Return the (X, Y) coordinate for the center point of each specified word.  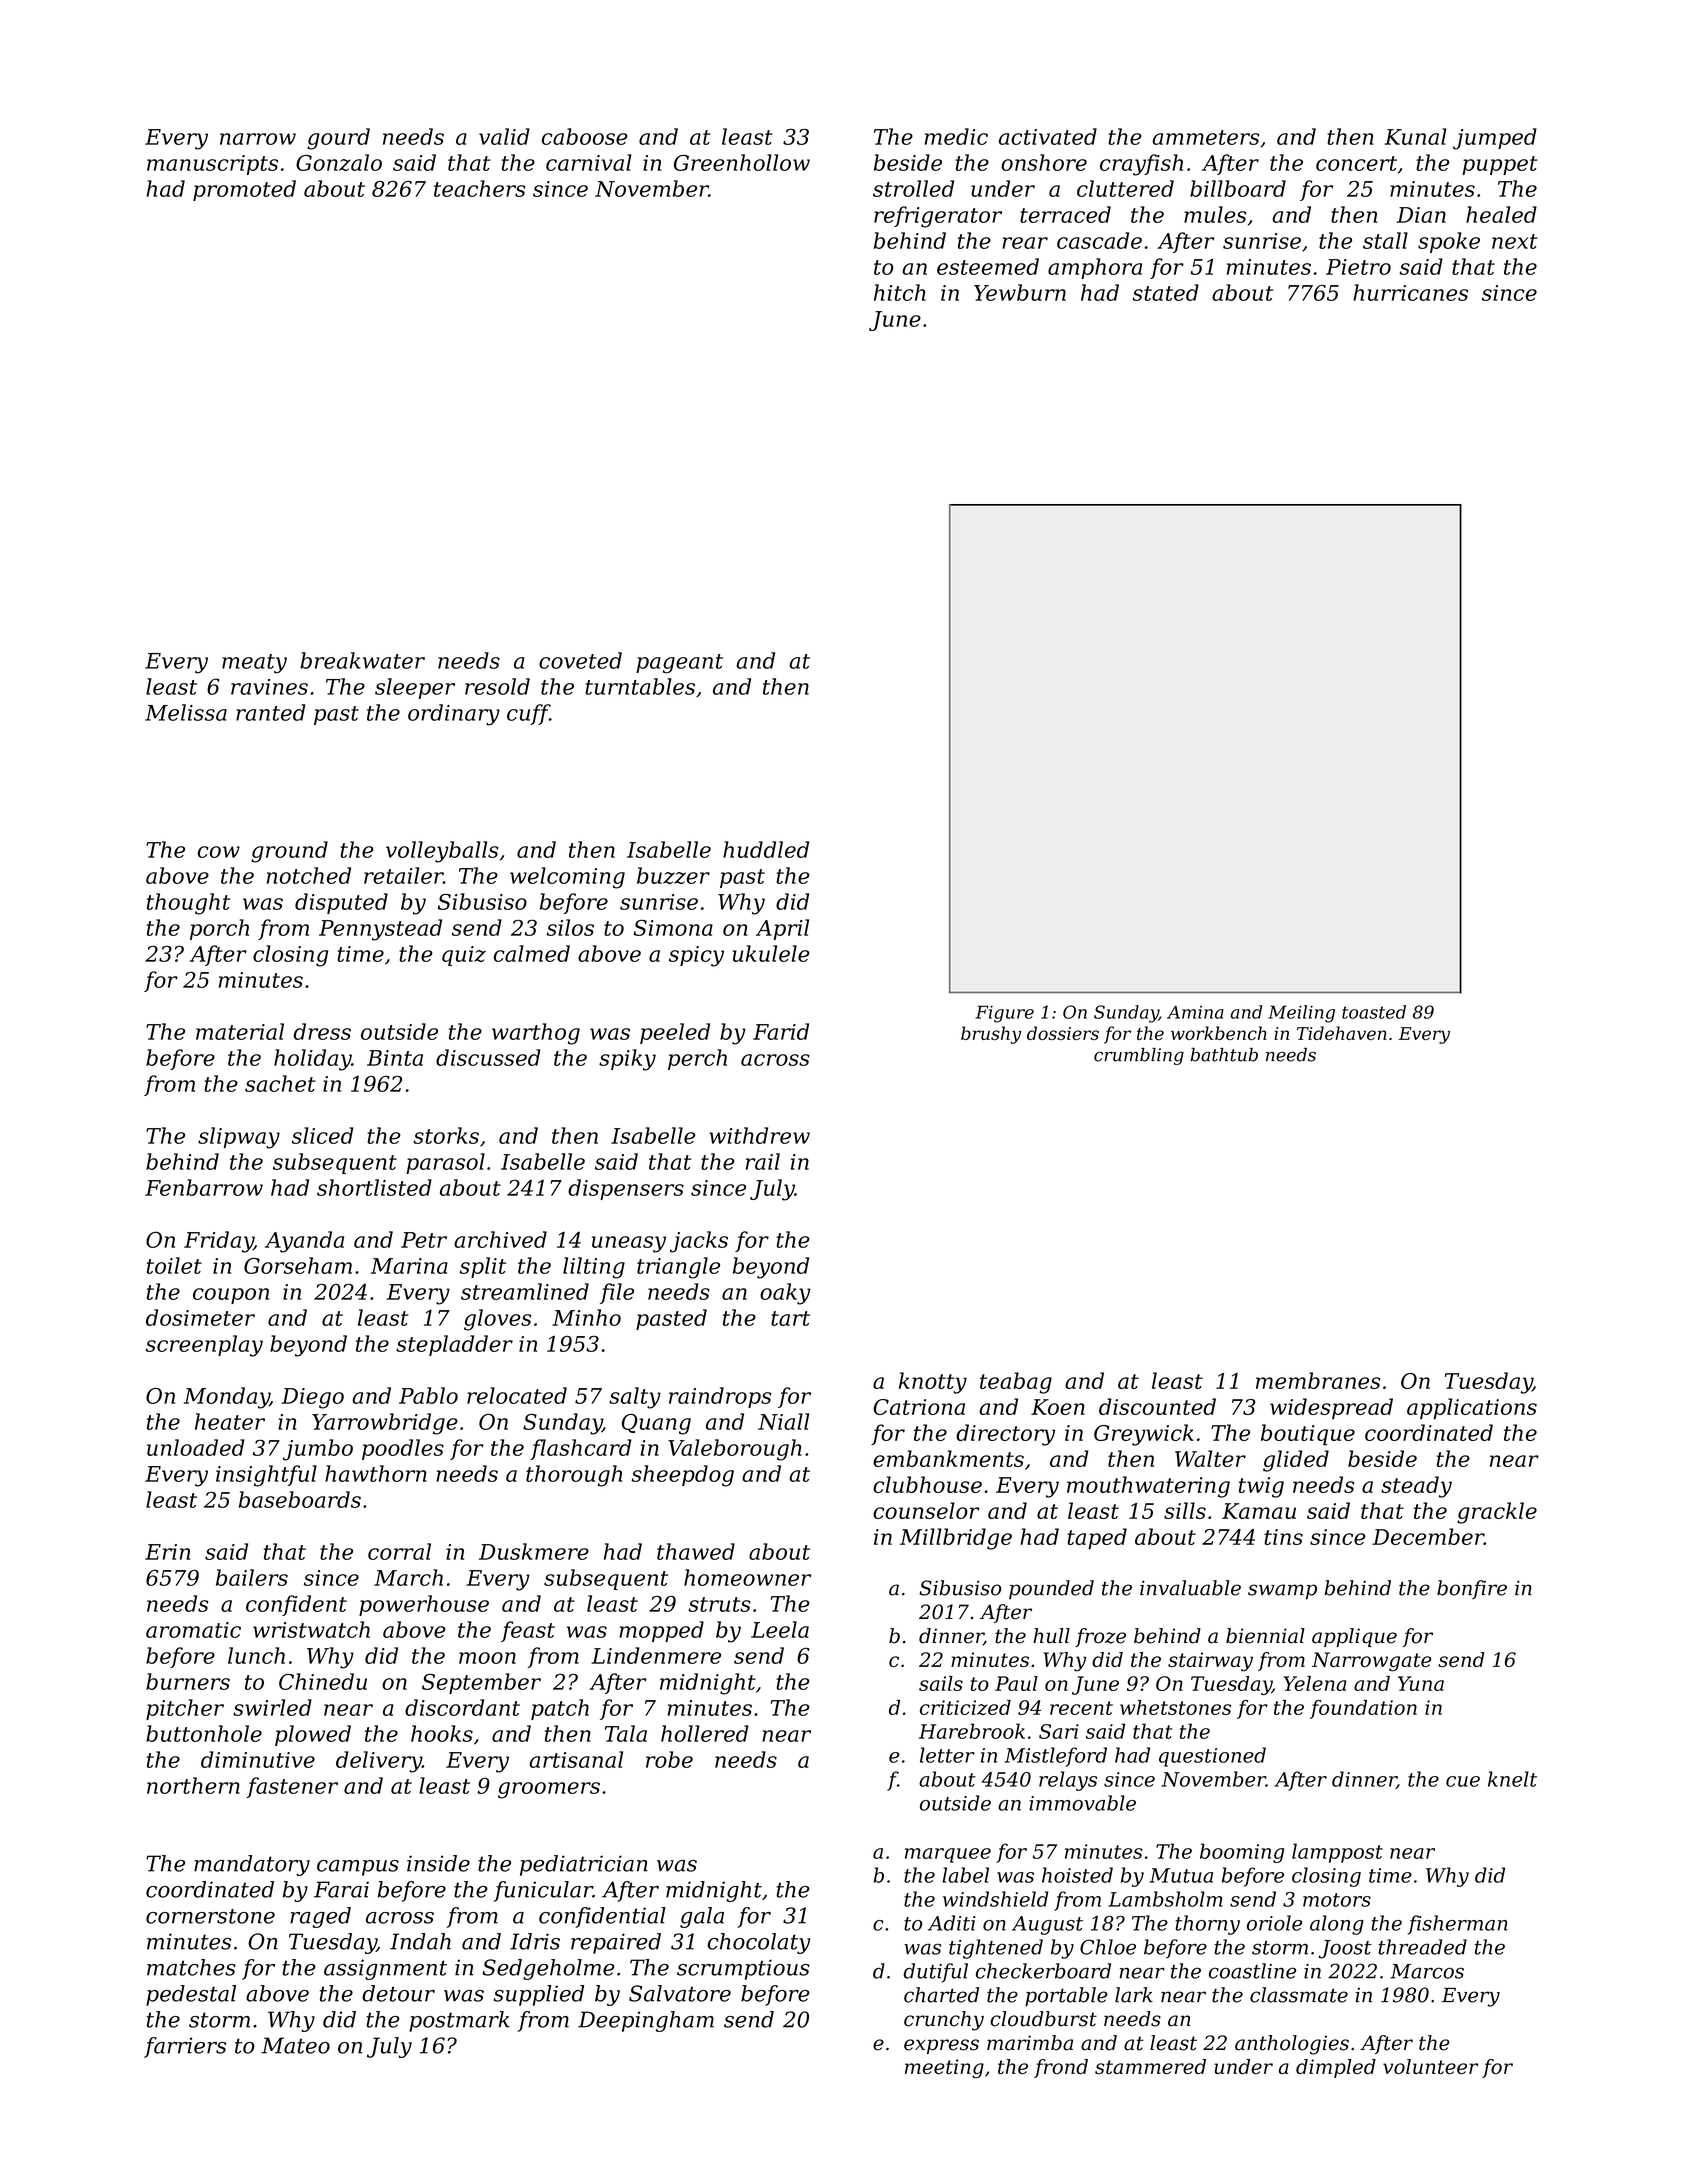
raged (320, 1917)
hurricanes (1410, 292)
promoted (244, 190)
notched (309, 875)
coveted (580, 660)
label (965, 1875)
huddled (766, 849)
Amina (1195, 1012)
